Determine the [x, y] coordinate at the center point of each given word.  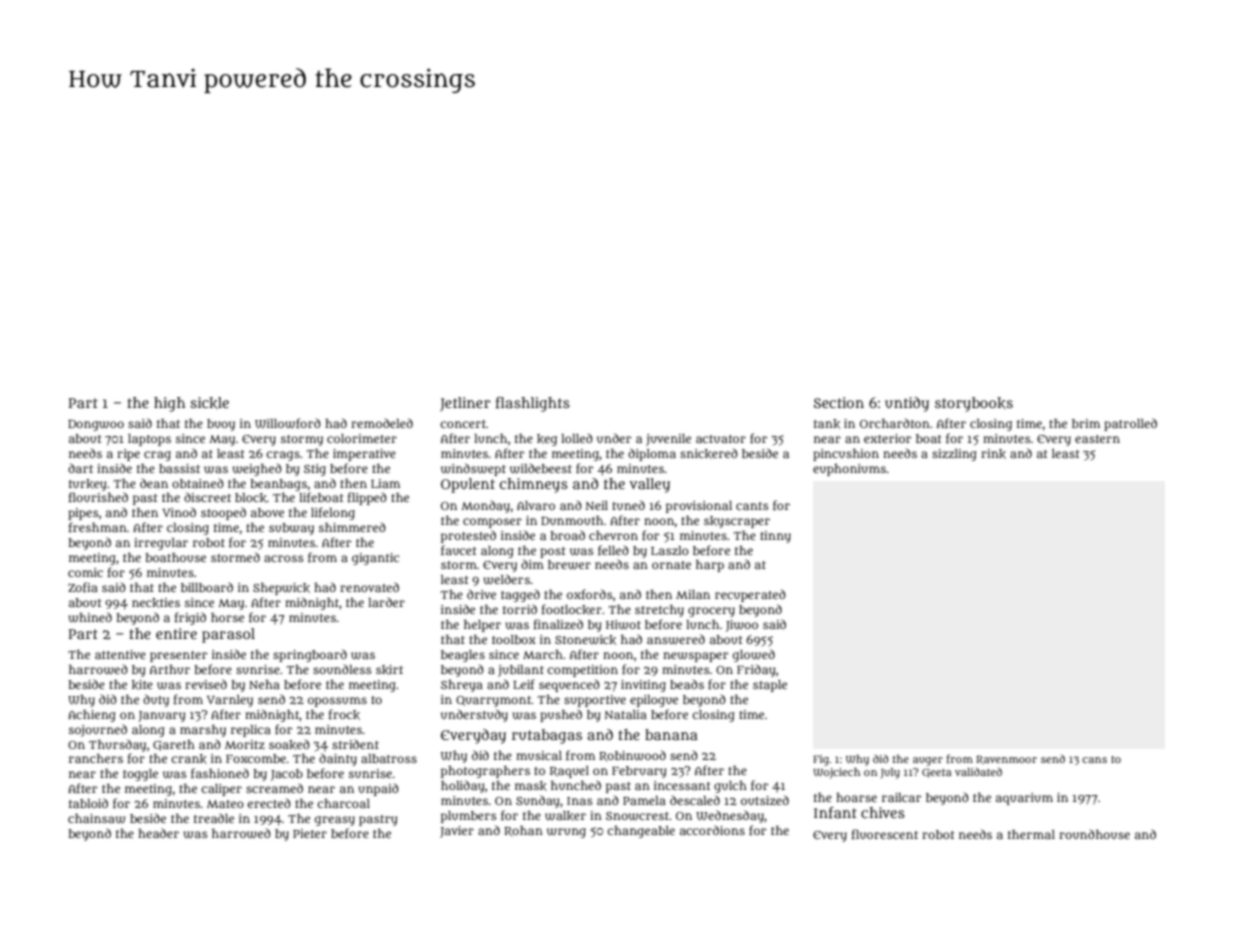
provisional [699, 507]
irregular [161, 544]
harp [710, 566]
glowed [754, 655]
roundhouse [1094, 834]
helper [482, 626]
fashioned [220, 773]
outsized [765, 800]
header [158, 833]
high [169, 404]
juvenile [668, 440]
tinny [775, 537]
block [251, 498]
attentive [120, 654]
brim [1086, 423]
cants [752, 506]
